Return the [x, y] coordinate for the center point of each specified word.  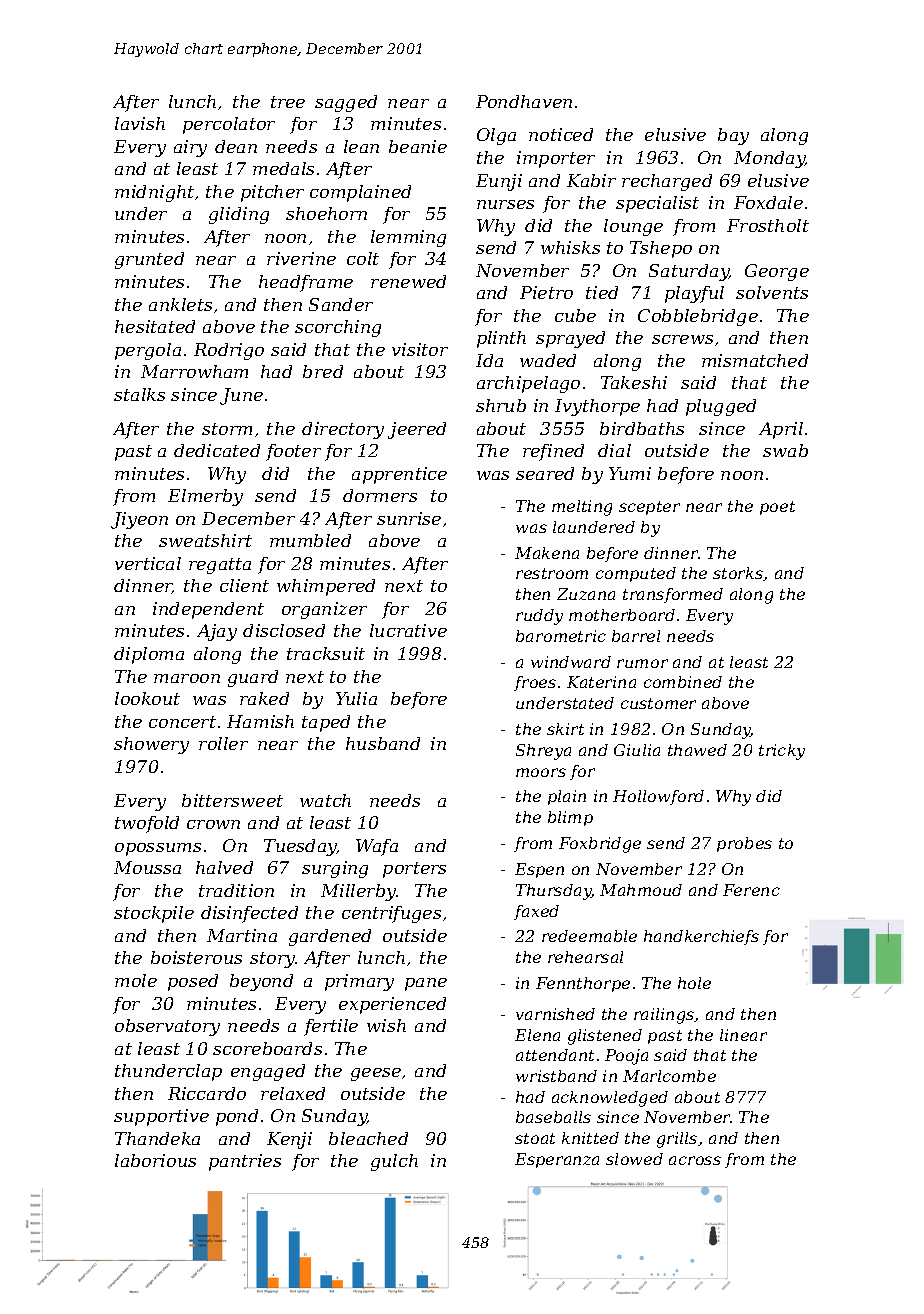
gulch [394, 1162]
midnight [154, 193]
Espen [539, 870]
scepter [649, 508]
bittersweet [232, 800]
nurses [505, 204]
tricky [782, 752]
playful [694, 294]
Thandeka [157, 1138]
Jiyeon [139, 520]
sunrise [409, 518]
